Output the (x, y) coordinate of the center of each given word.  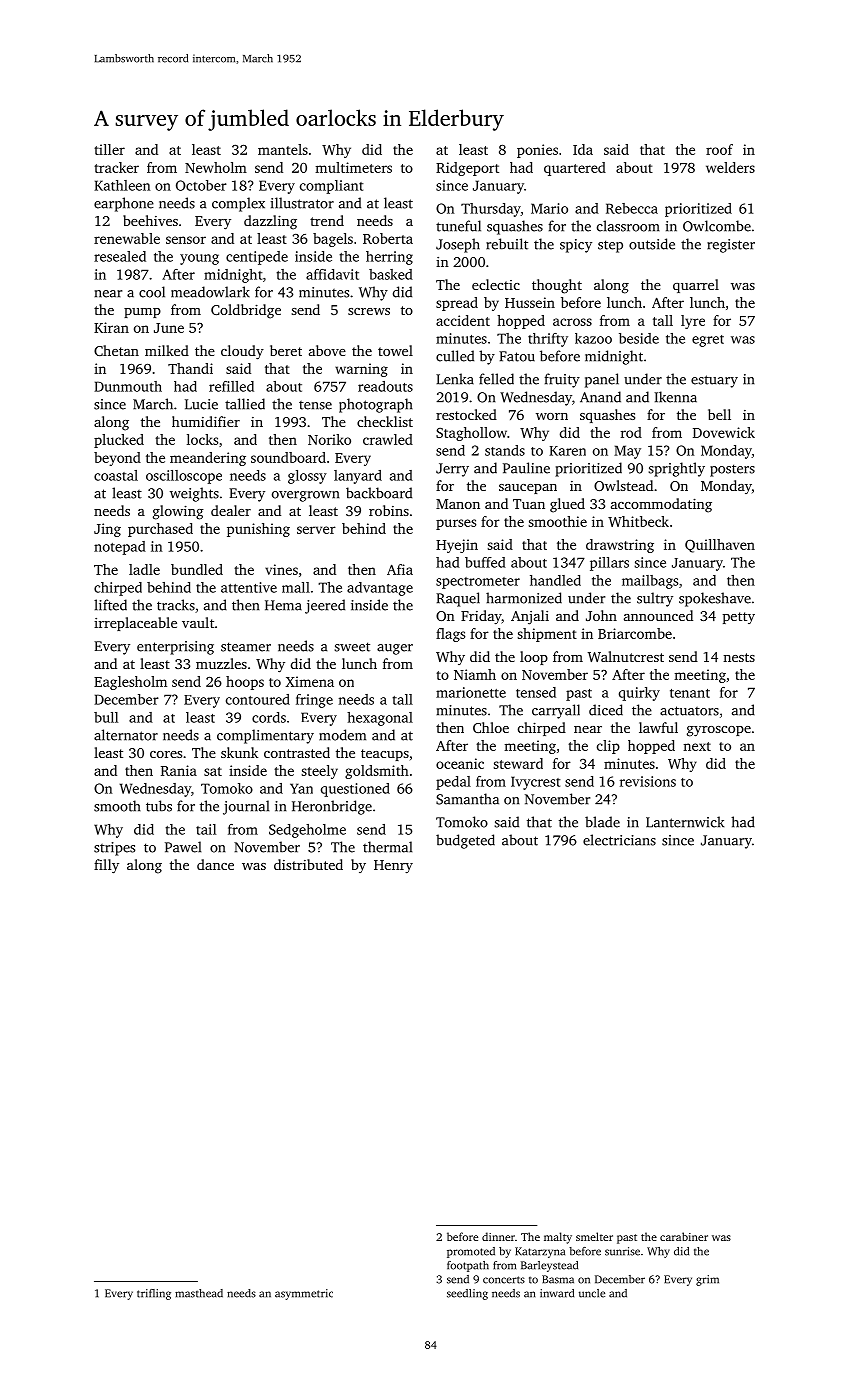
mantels (283, 149)
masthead (199, 1293)
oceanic (460, 763)
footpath (468, 1266)
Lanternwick (685, 822)
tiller (109, 149)
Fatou (517, 356)
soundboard (288, 457)
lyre (693, 322)
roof (719, 149)
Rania (179, 770)
